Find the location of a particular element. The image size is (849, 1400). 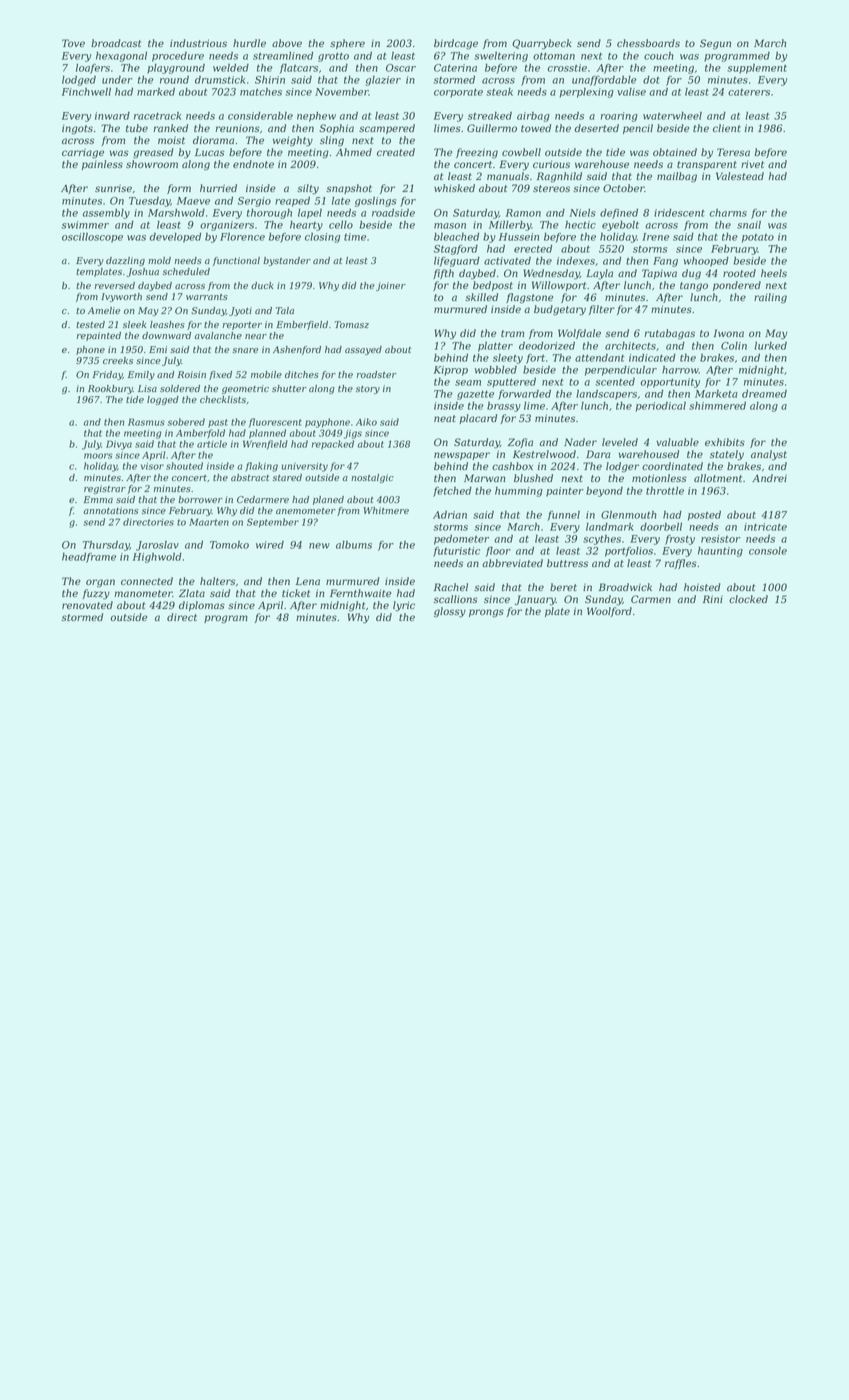

scheduled is located at coordinates (186, 271).
